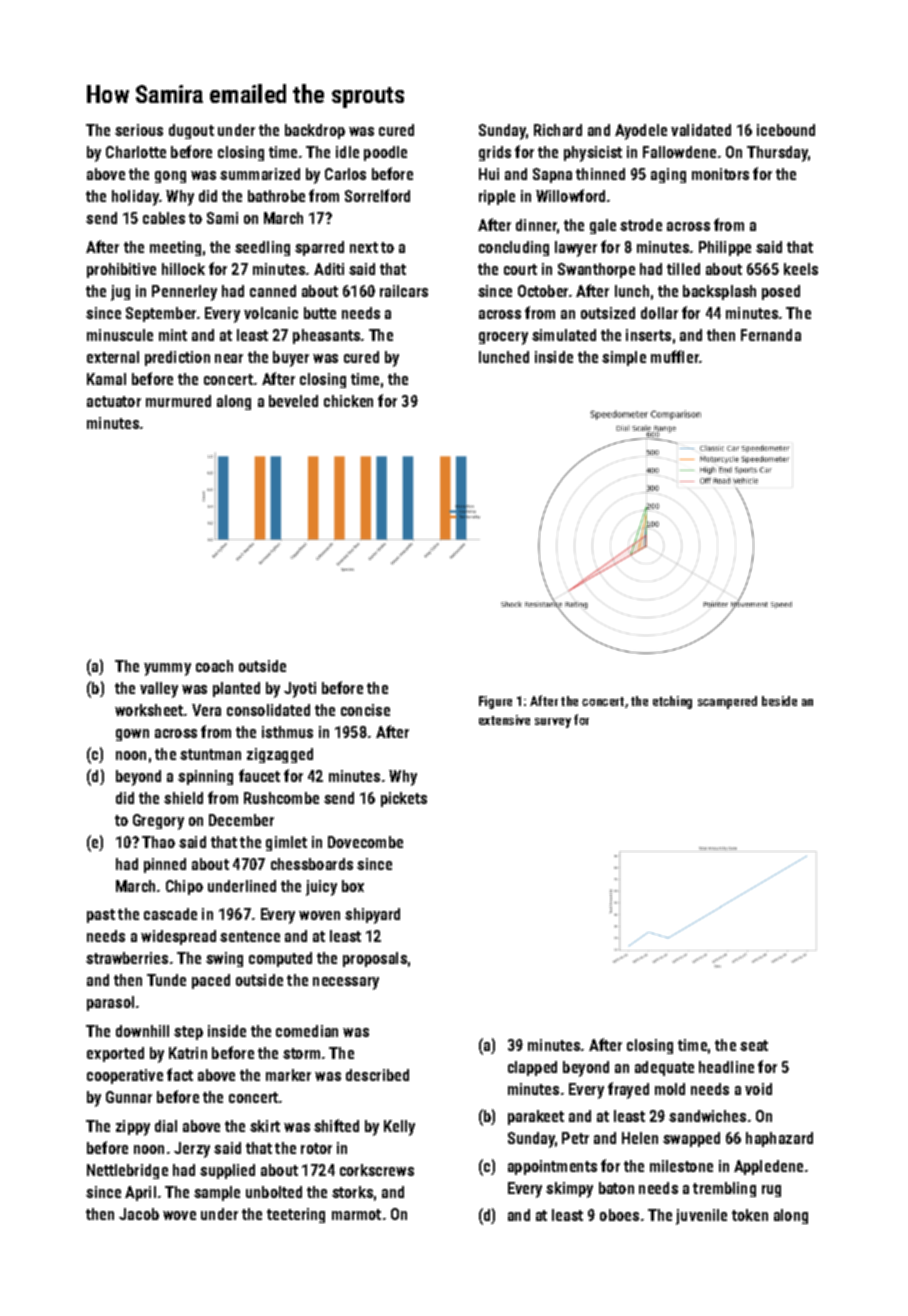  Describe the element at coordinates (701, 1217) in the screenshot. I see `juvenile` at that location.
